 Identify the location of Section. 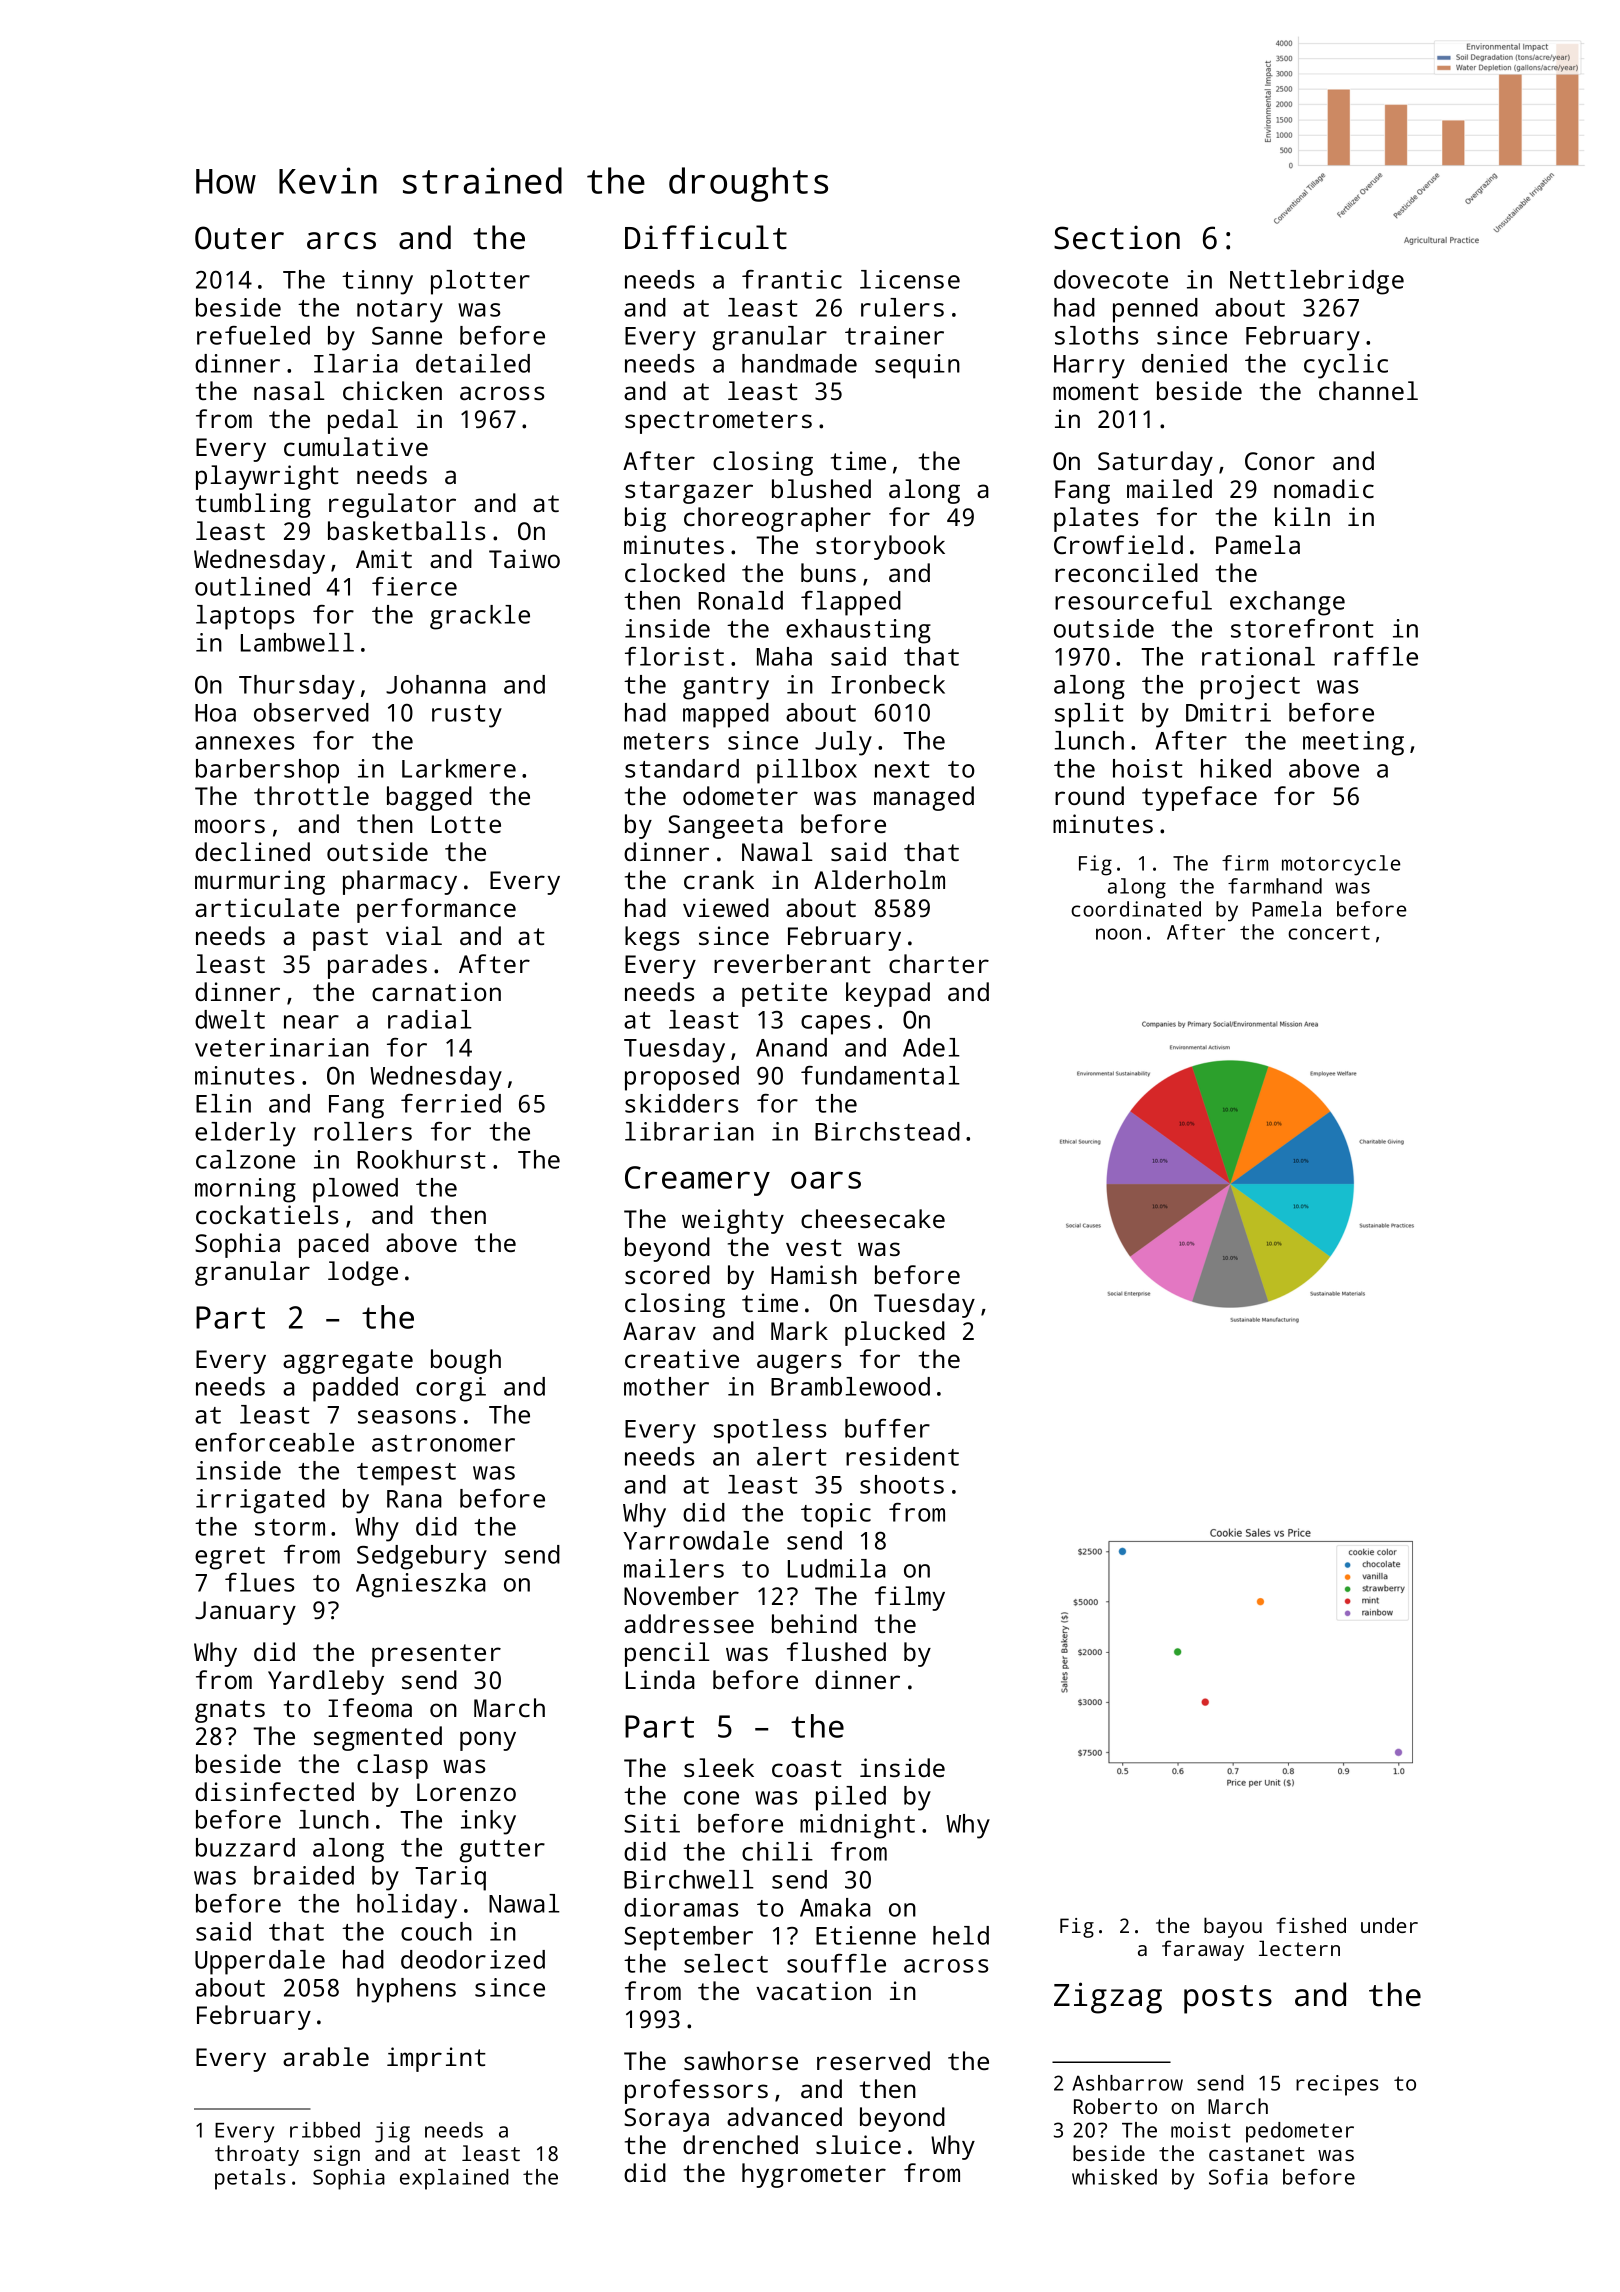
(1117, 237).
